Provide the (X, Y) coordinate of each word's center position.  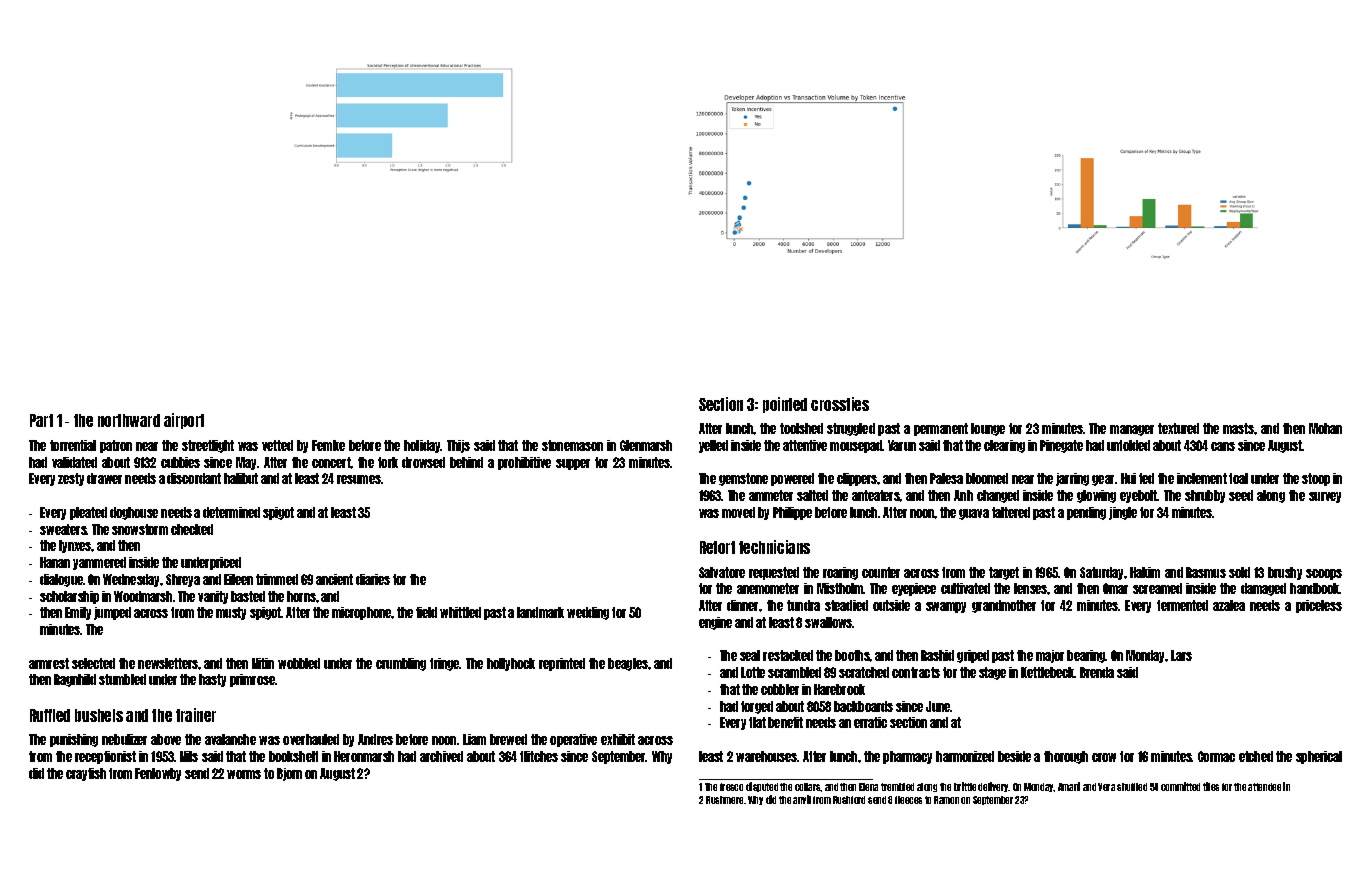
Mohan (1325, 428)
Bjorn (289, 774)
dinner (742, 605)
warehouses (767, 756)
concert (331, 462)
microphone (362, 613)
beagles (628, 664)
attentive (805, 445)
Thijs (458, 446)
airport (184, 421)
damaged (1263, 589)
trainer (196, 715)
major (1050, 656)
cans (1223, 446)
